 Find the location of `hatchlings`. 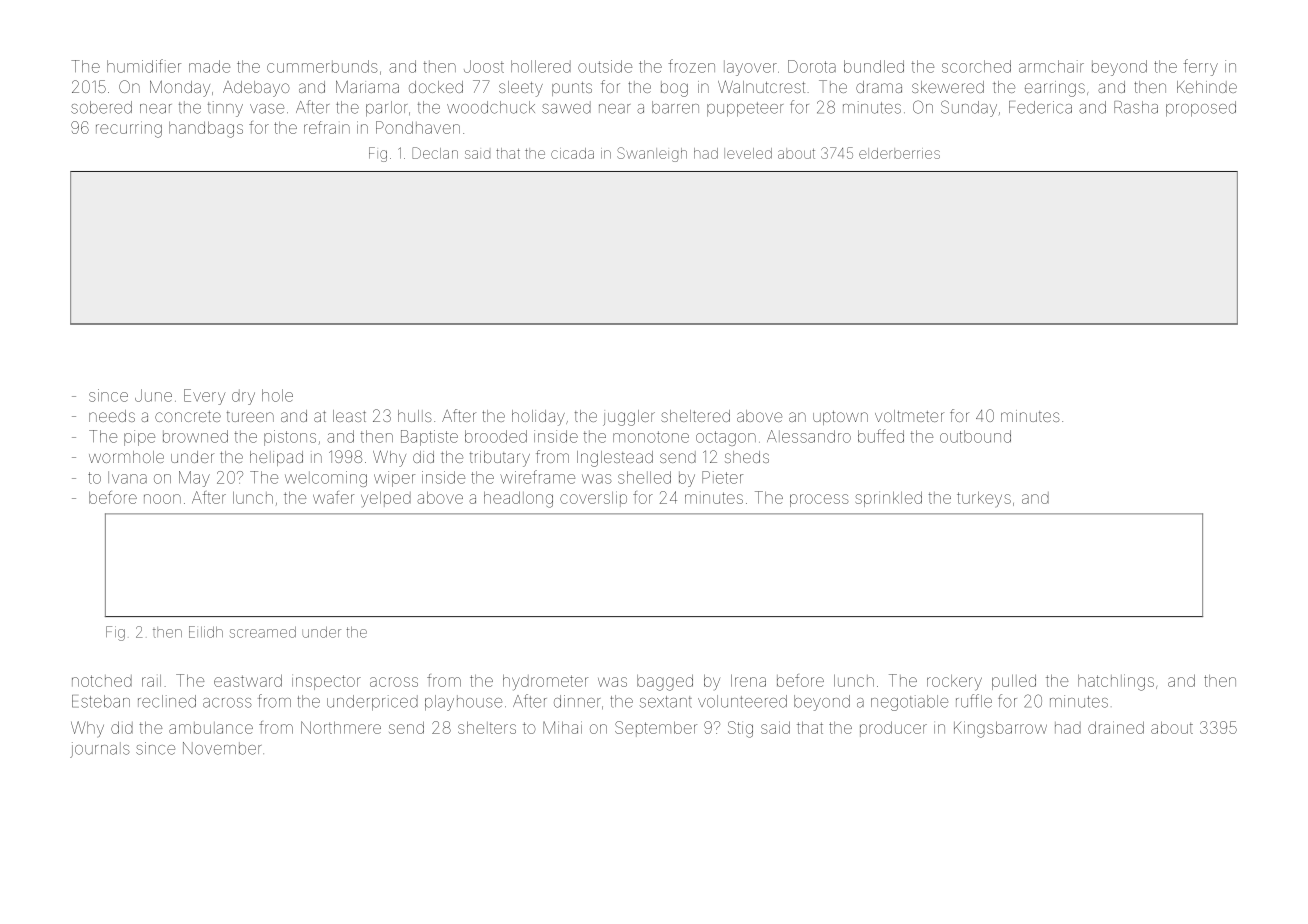

hatchlings is located at coordinates (1116, 682).
